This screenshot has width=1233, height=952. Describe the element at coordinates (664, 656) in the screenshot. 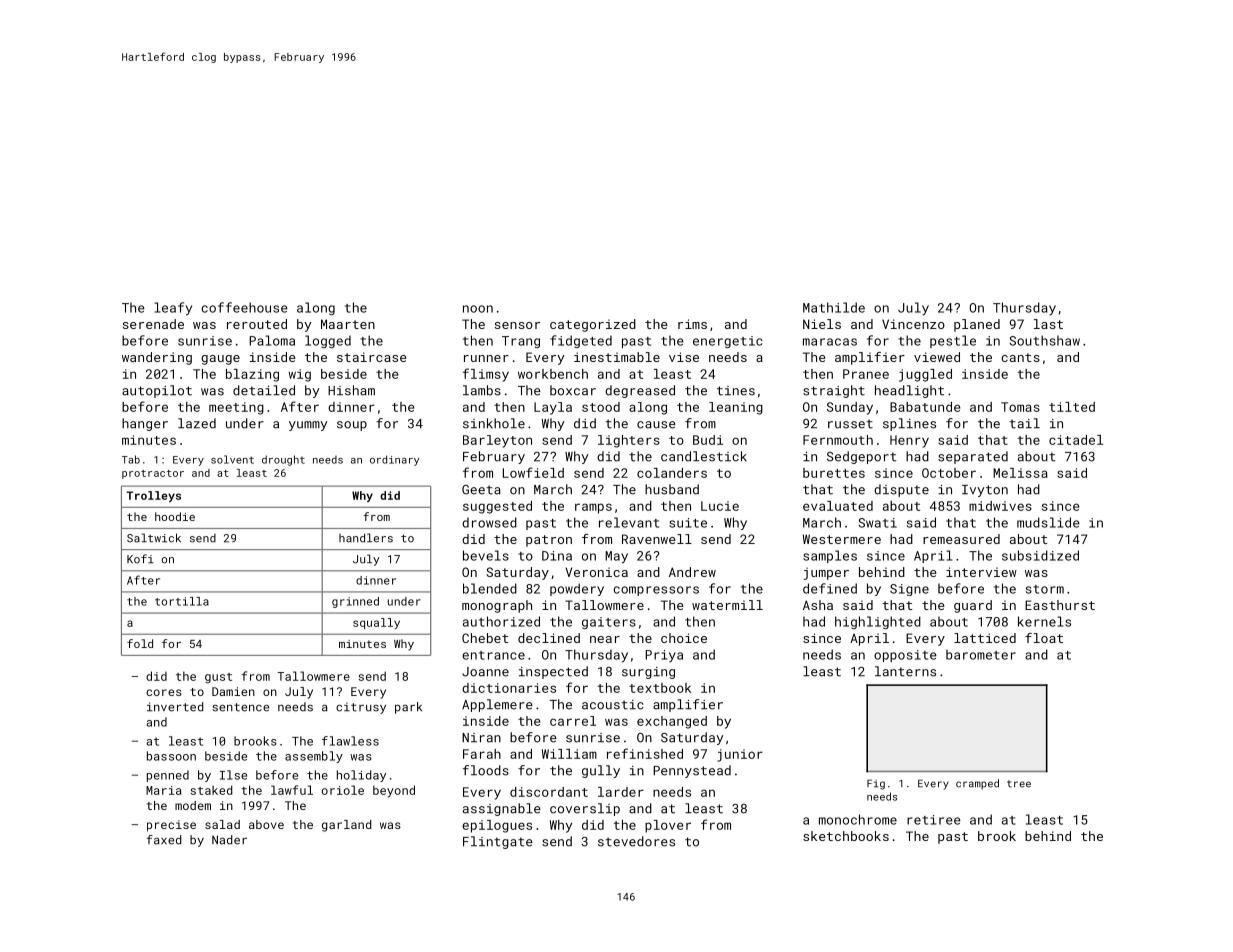

I see `Priya` at that location.
